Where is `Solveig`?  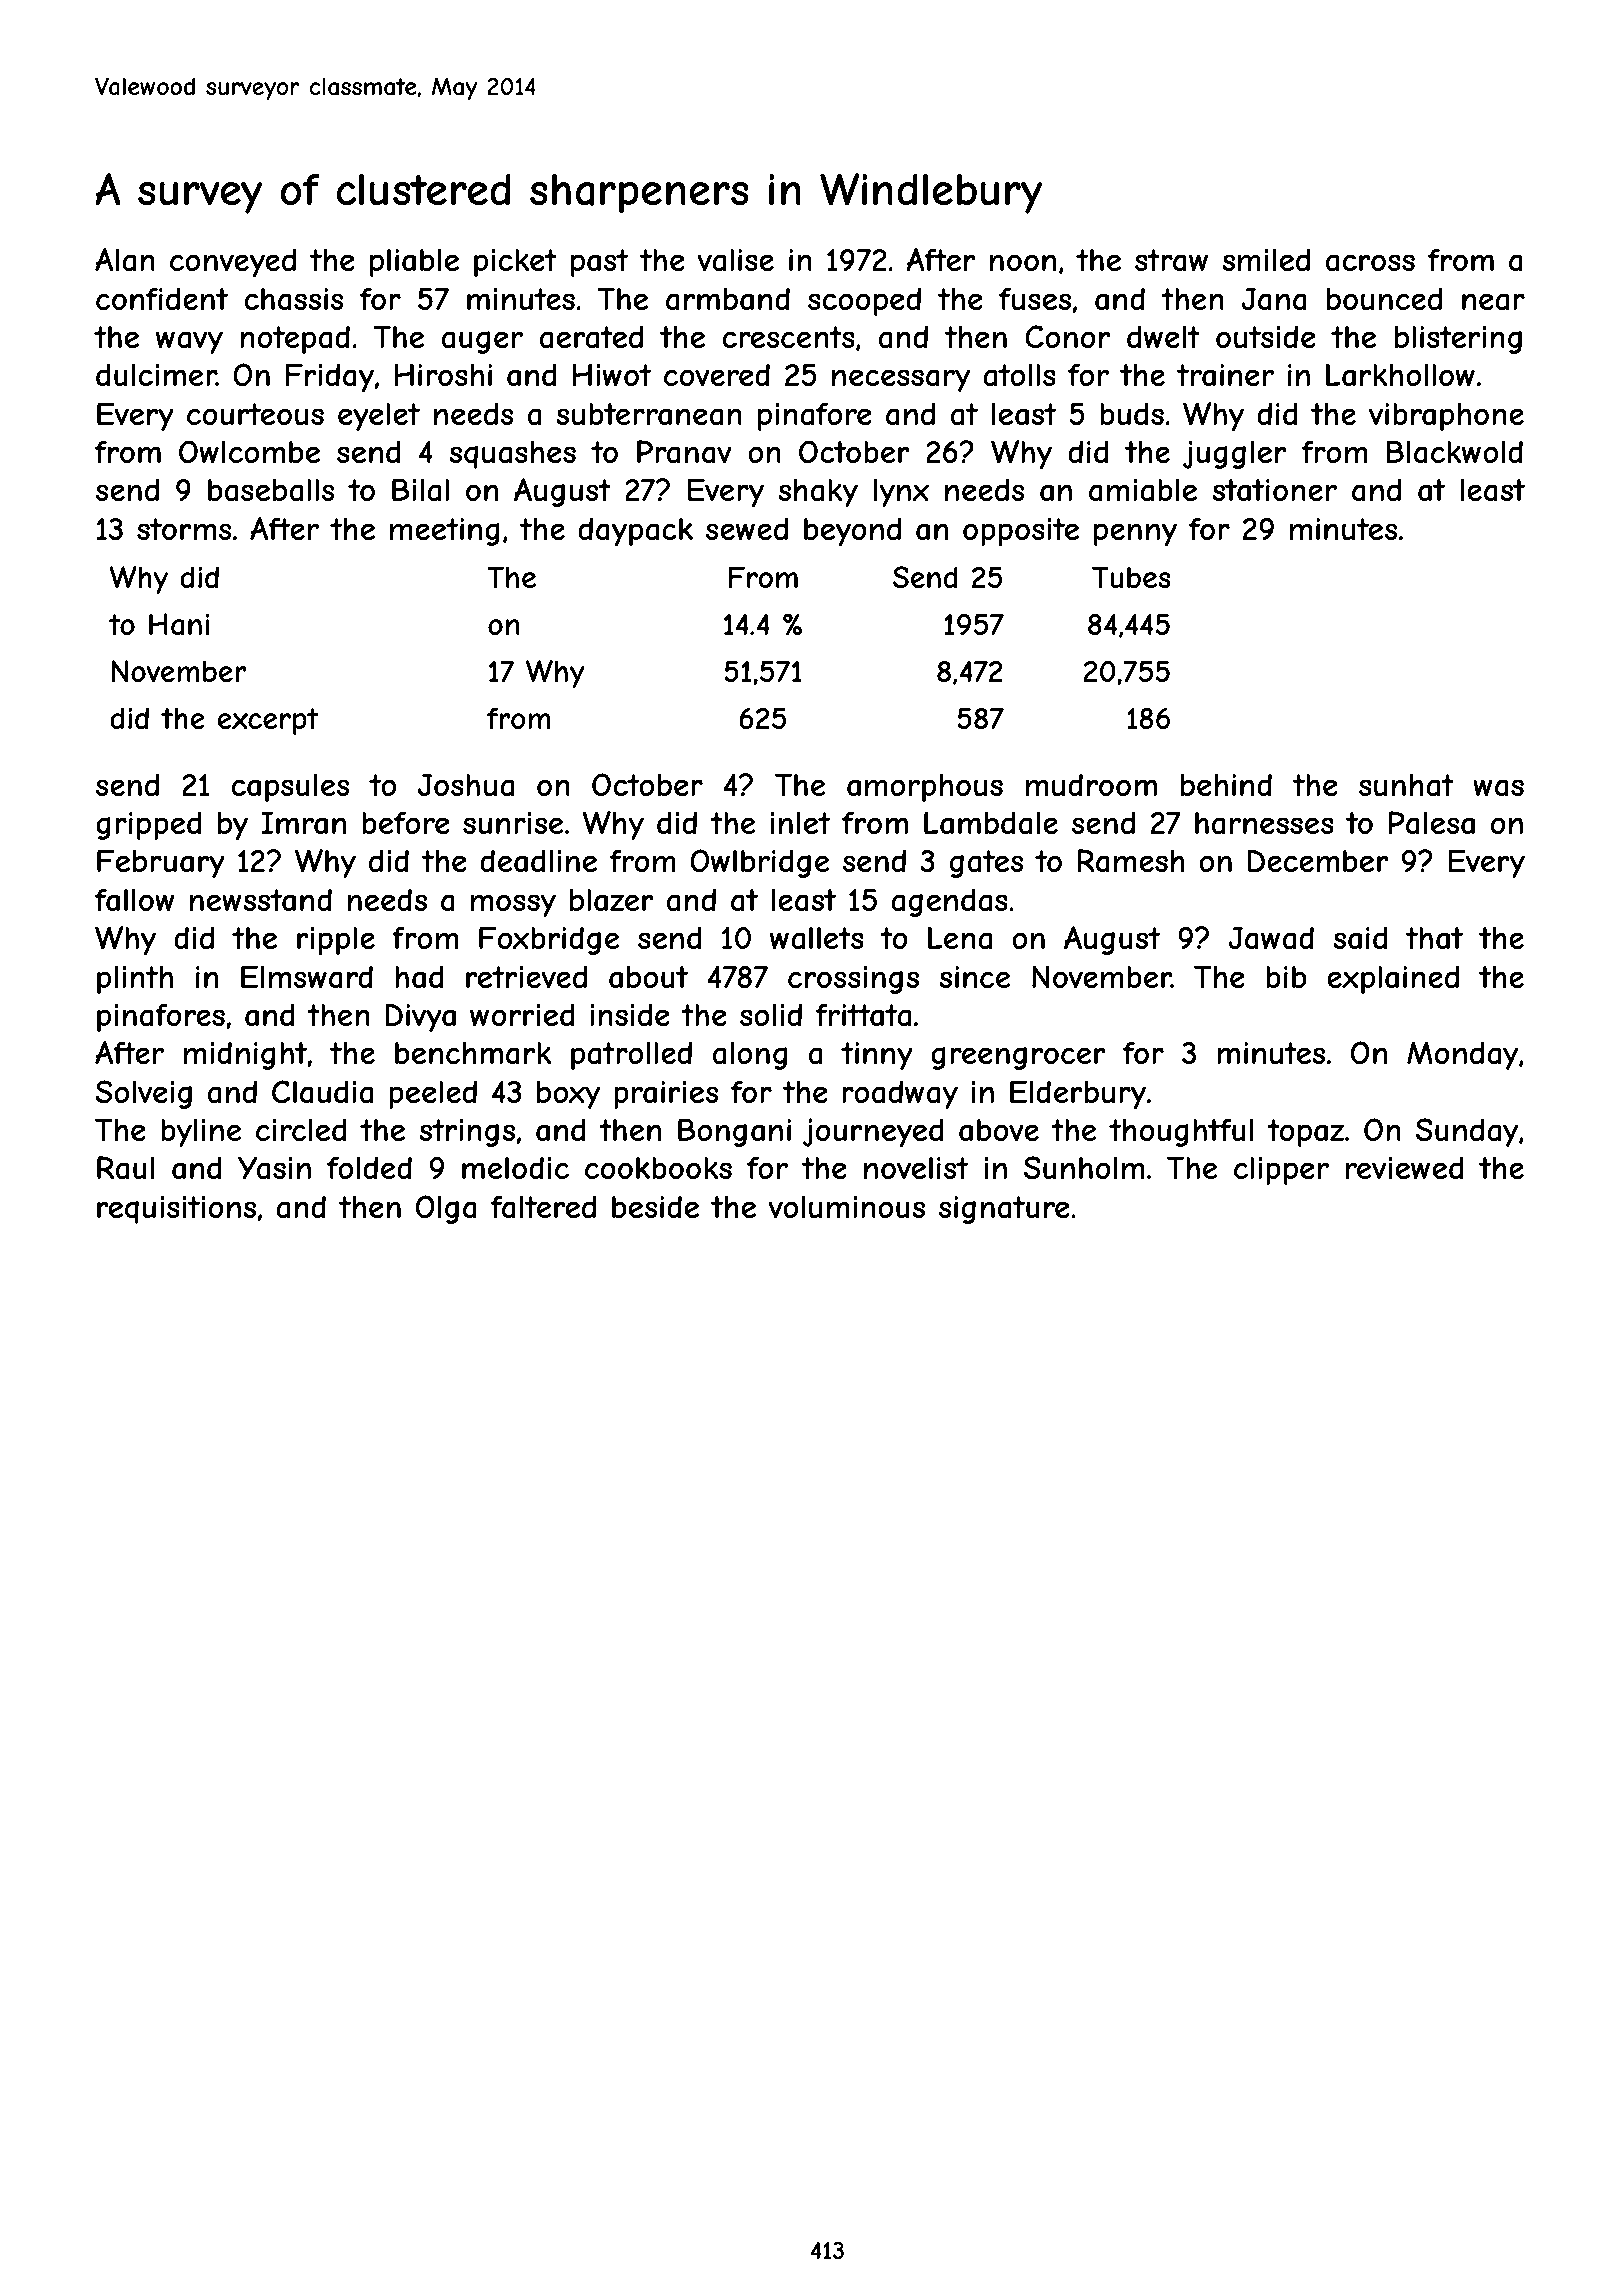 Solveig is located at coordinates (143, 1094).
